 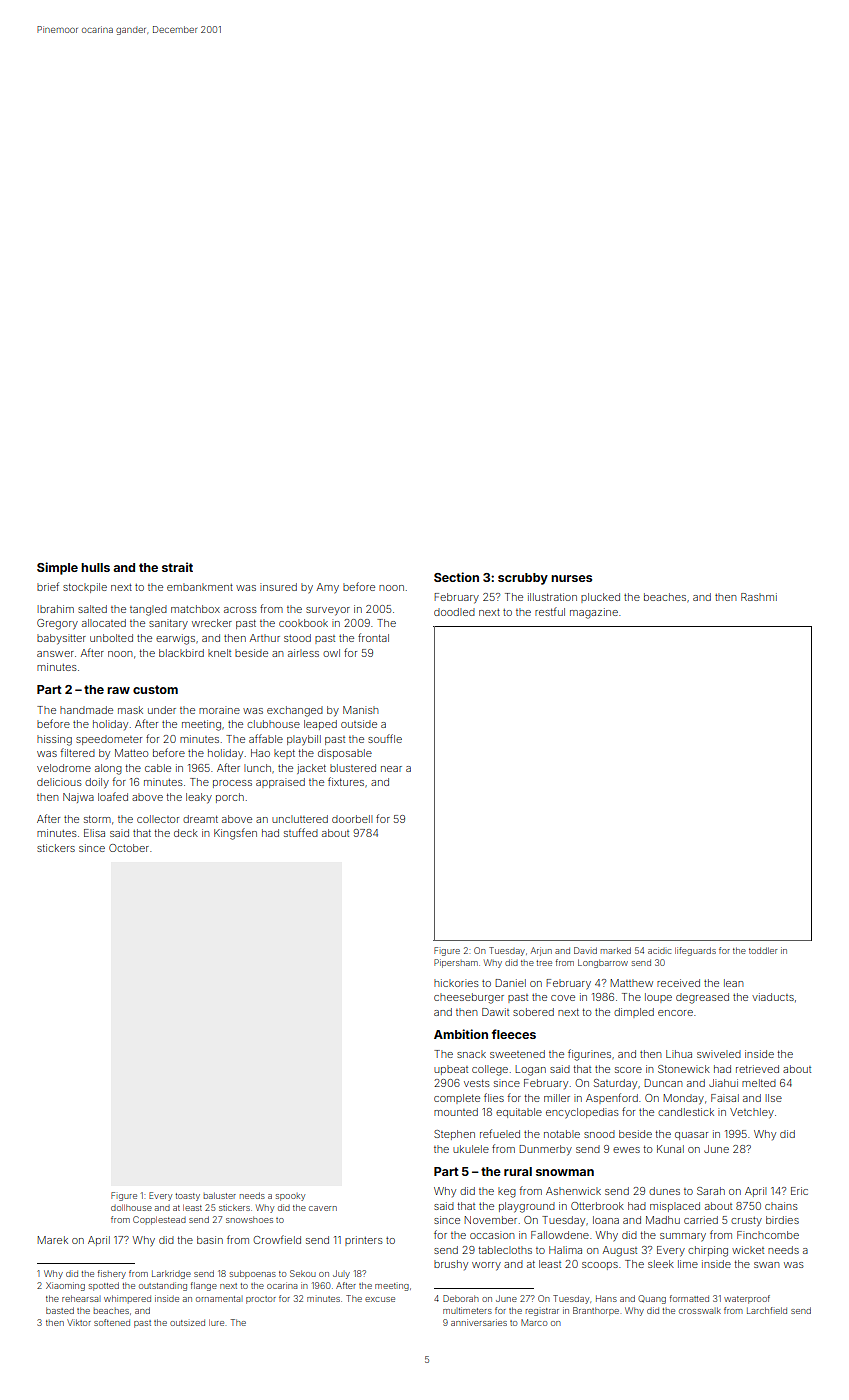 I want to click on doorbell, so click(x=352, y=819).
